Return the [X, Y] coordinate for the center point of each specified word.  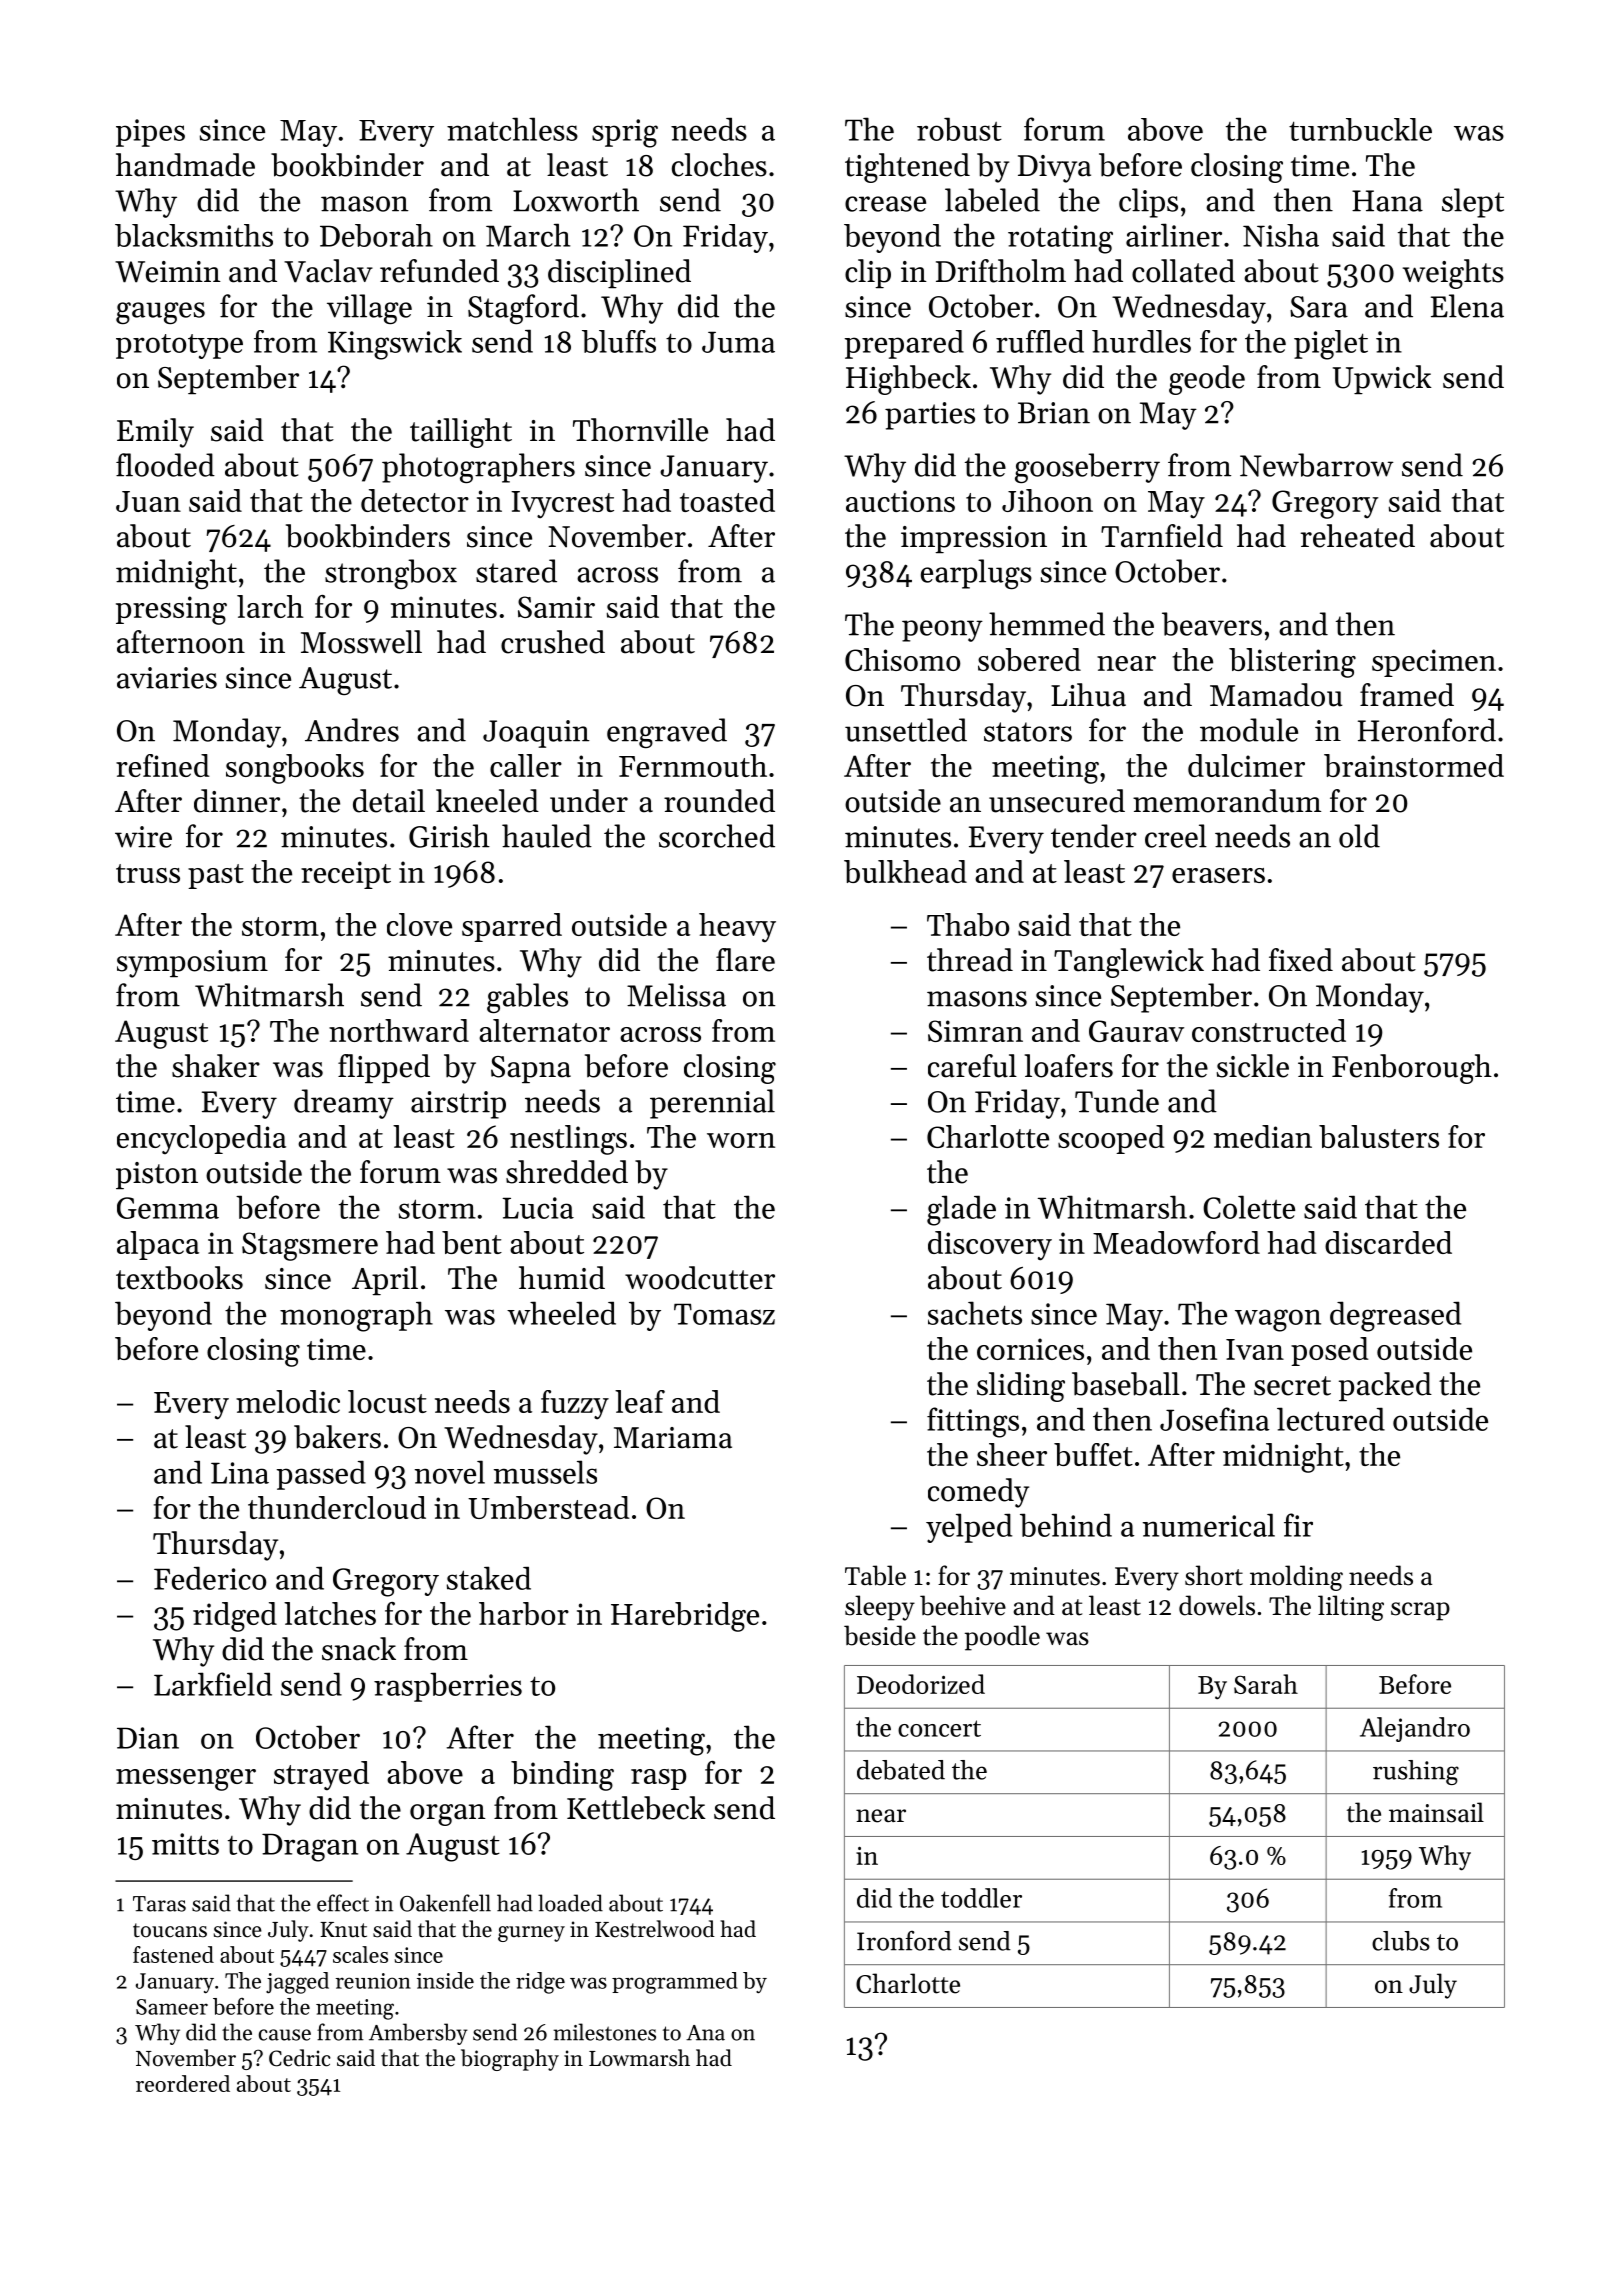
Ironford [904, 1941]
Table [875, 1575]
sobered [1029, 659]
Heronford [1427, 730]
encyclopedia [201, 1139]
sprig [625, 133]
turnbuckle [1360, 129]
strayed [321, 1775]
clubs [1401, 1941]
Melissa [676, 995]
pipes [150, 133]
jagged [297, 1983]
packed [1385, 1386]
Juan [148, 501]
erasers [1218, 875]
